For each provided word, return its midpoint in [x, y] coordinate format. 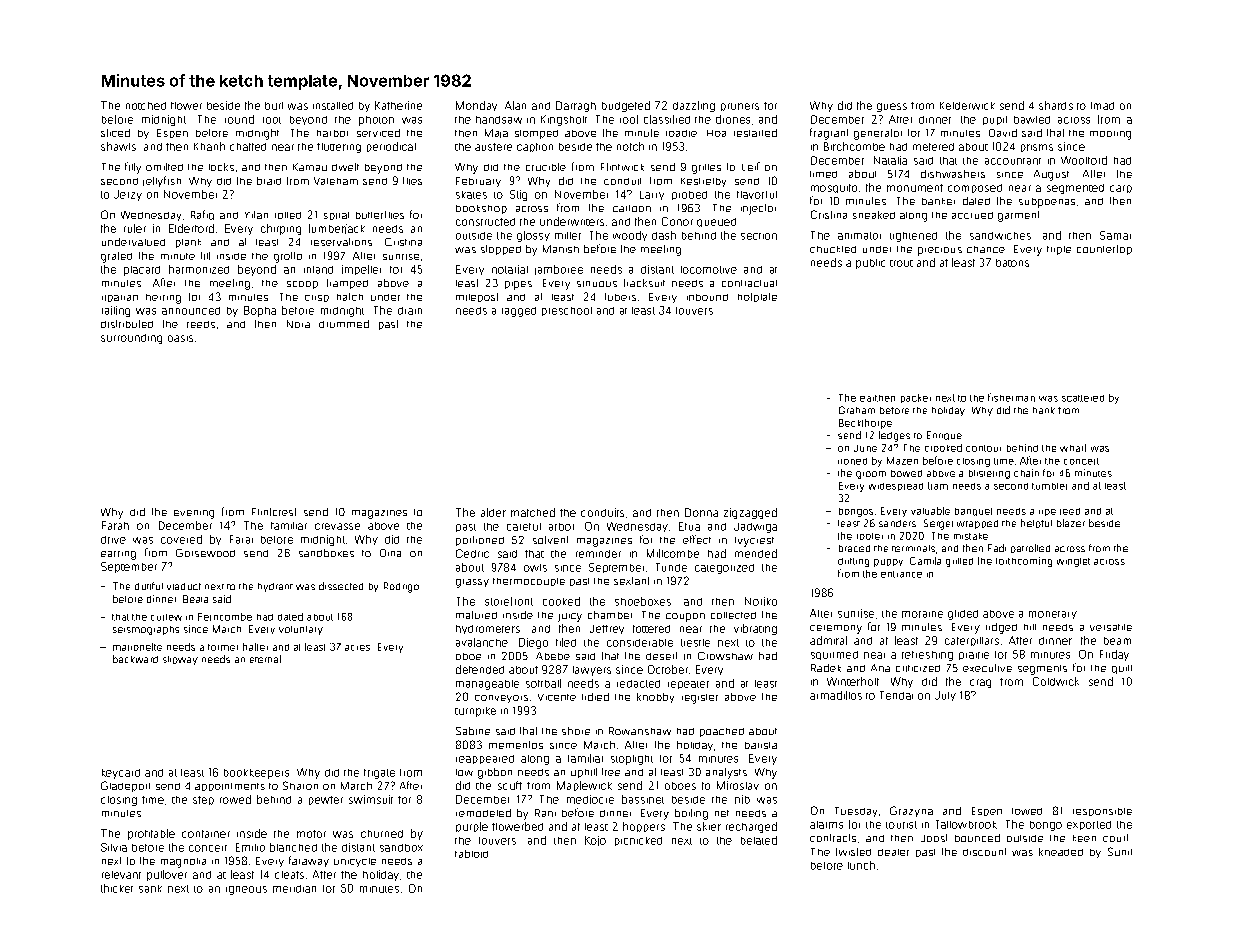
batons [1012, 263]
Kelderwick [967, 106]
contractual [749, 283]
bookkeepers [256, 774]
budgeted [626, 106]
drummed [344, 324]
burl [274, 106]
